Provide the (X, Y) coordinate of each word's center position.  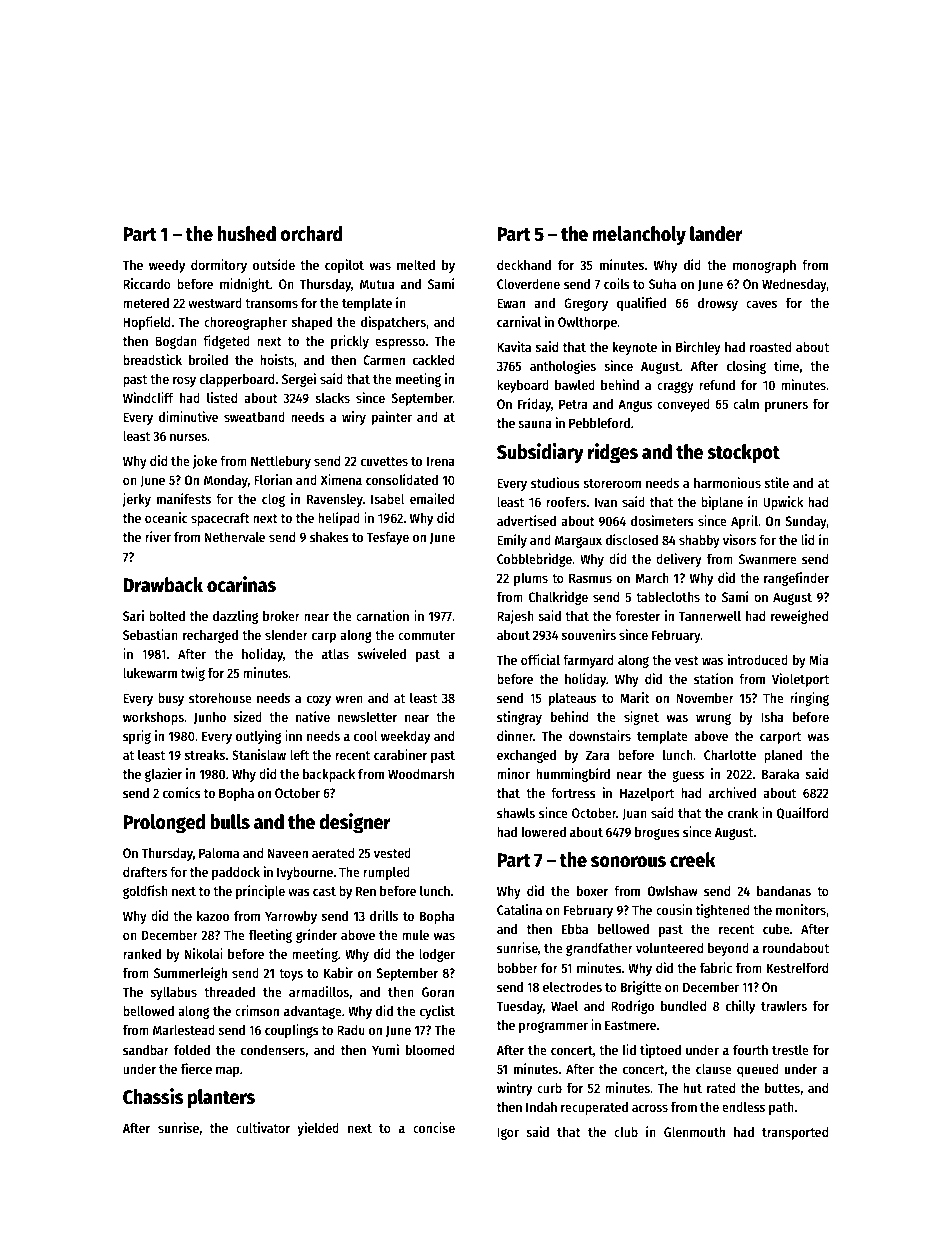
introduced (758, 659)
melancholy (639, 236)
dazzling (235, 617)
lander (716, 234)
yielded (318, 1129)
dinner (515, 735)
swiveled (382, 653)
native (313, 716)
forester (637, 616)
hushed (246, 234)
